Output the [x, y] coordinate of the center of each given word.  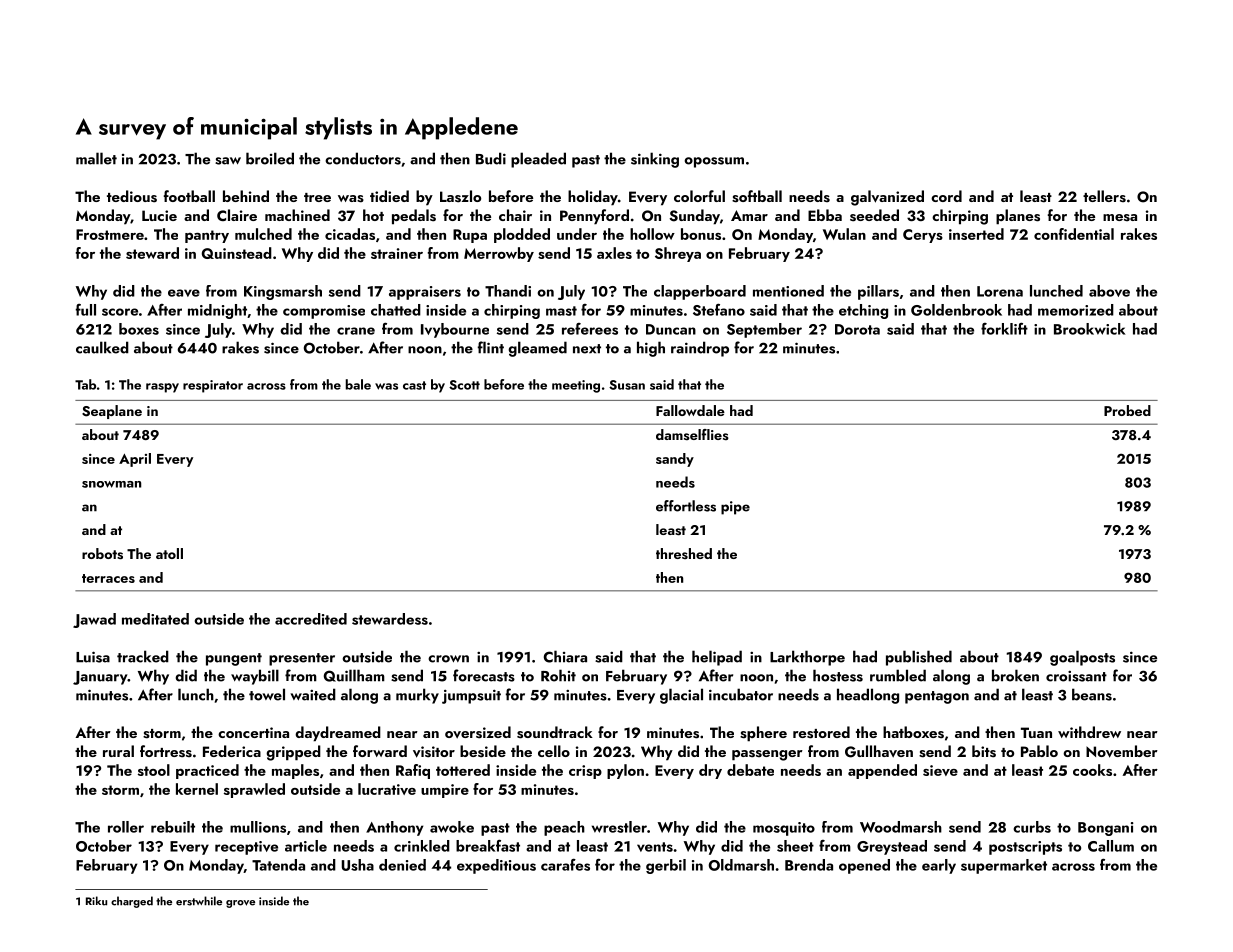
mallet [96, 158]
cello [554, 751]
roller [126, 827]
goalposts [1082, 658]
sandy [675, 460]
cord [946, 196]
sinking [655, 160]
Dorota [857, 329]
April [135, 460]
